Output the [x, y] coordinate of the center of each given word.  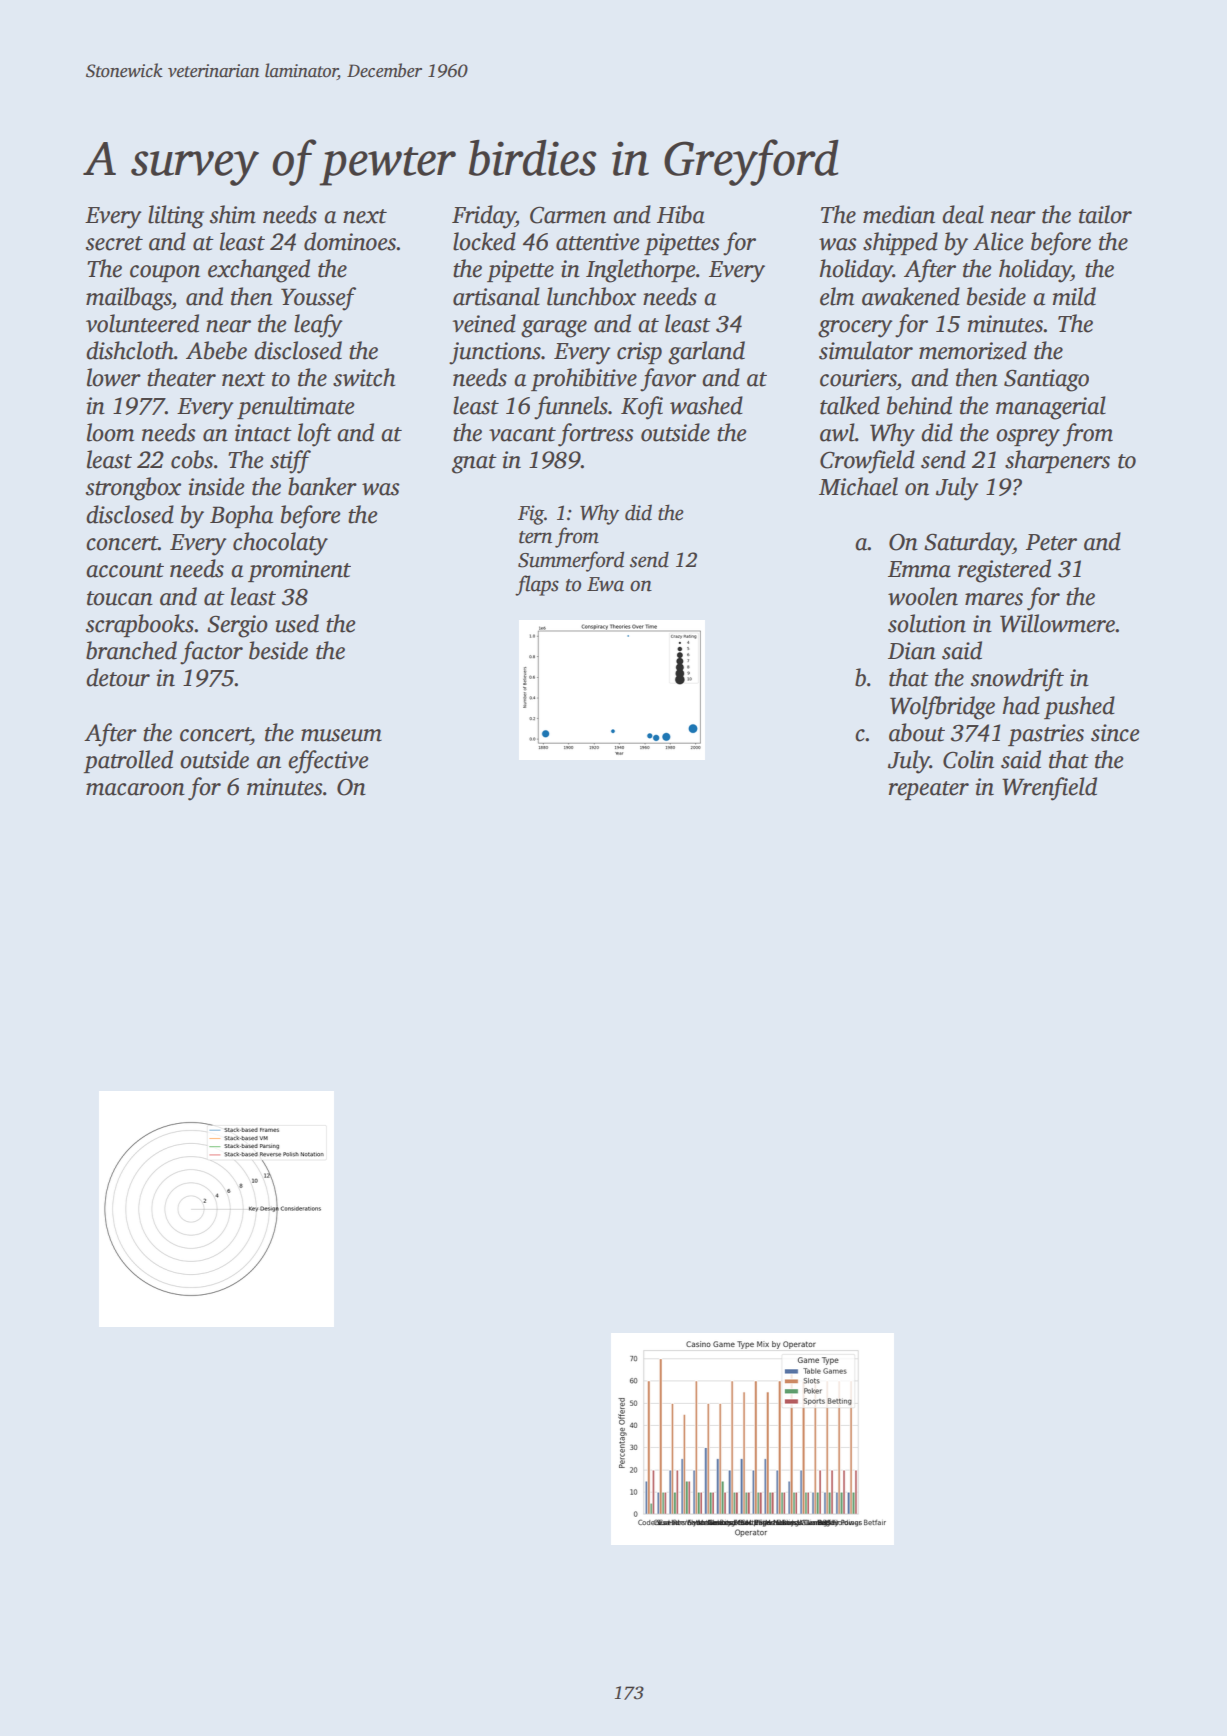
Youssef [318, 299]
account [125, 570]
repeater [929, 790]
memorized [973, 350]
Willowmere [1058, 623]
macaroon [135, 789]
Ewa [605, 584]
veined [484, 323]
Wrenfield [1049, 789]
